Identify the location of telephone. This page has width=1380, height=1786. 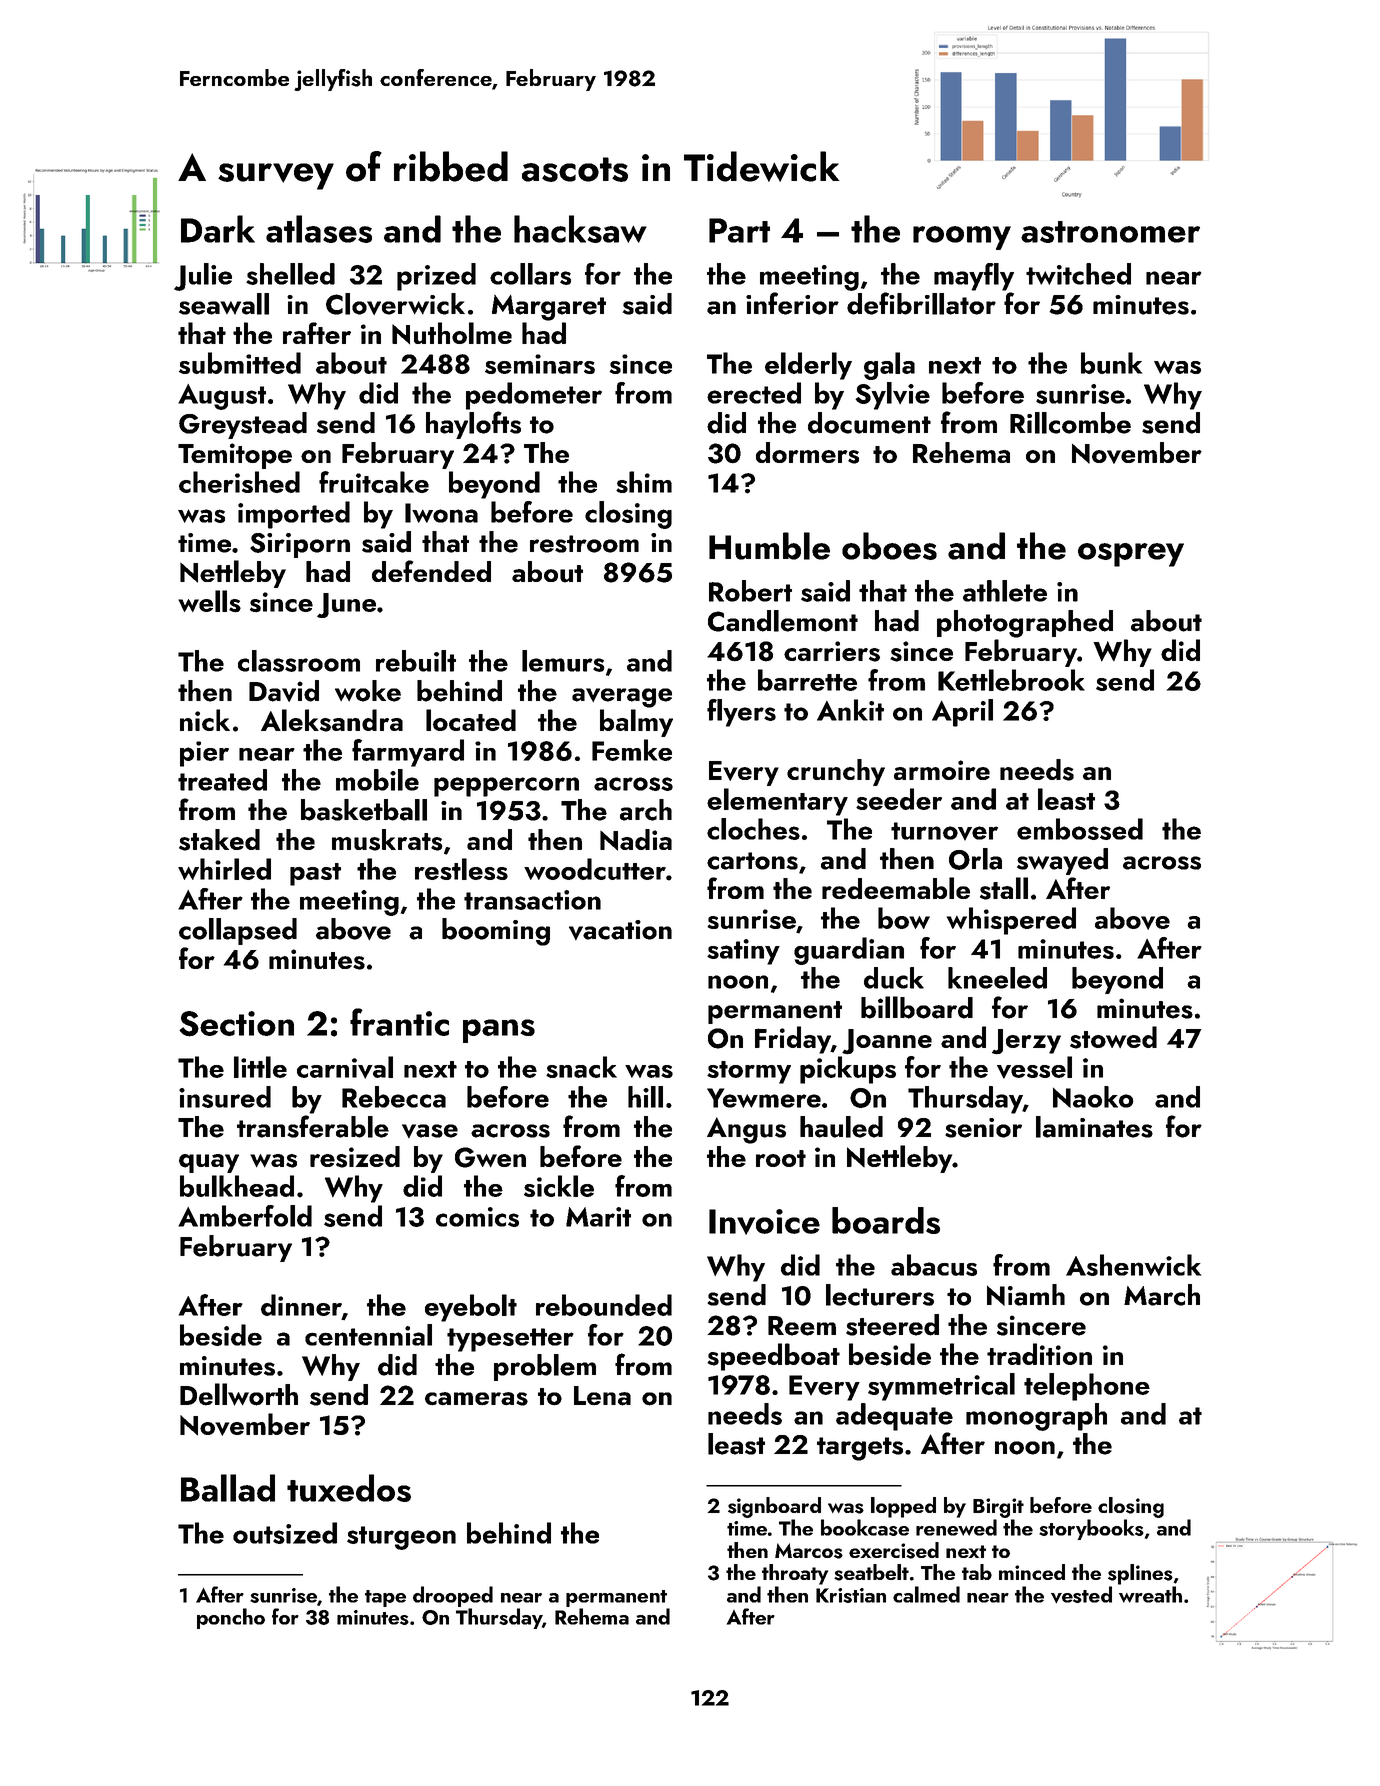
(1087, 1387).
